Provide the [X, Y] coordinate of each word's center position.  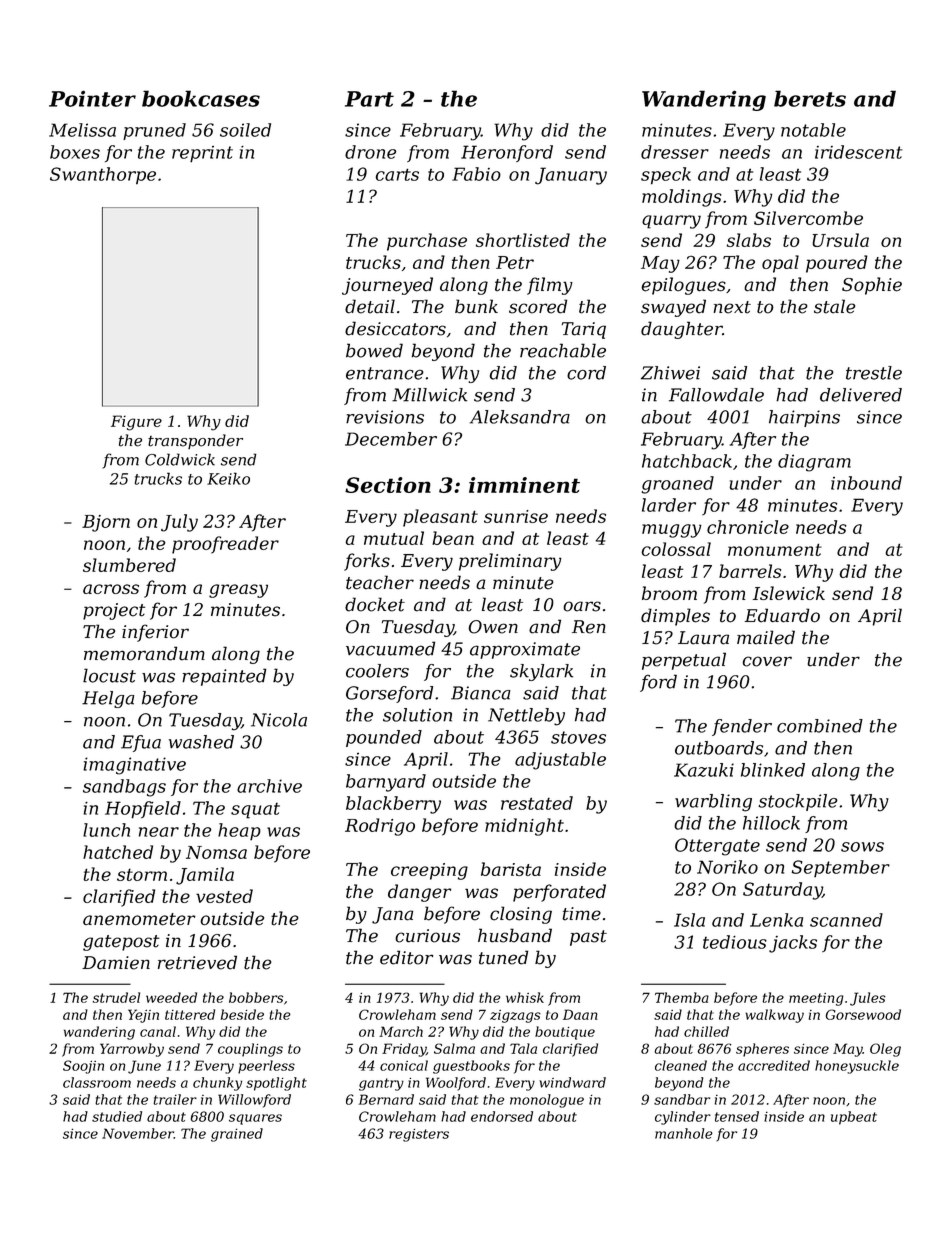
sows [862, 847]
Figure [136, 423]
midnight [524, 827]
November [138, 1133]
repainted [224, 677]
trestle [874, 373]
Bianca [480, 693]
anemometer [139, 919]
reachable [563, 350]
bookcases [201, 98]
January [571, 176]
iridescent [859, 152]
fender [742, 727]
